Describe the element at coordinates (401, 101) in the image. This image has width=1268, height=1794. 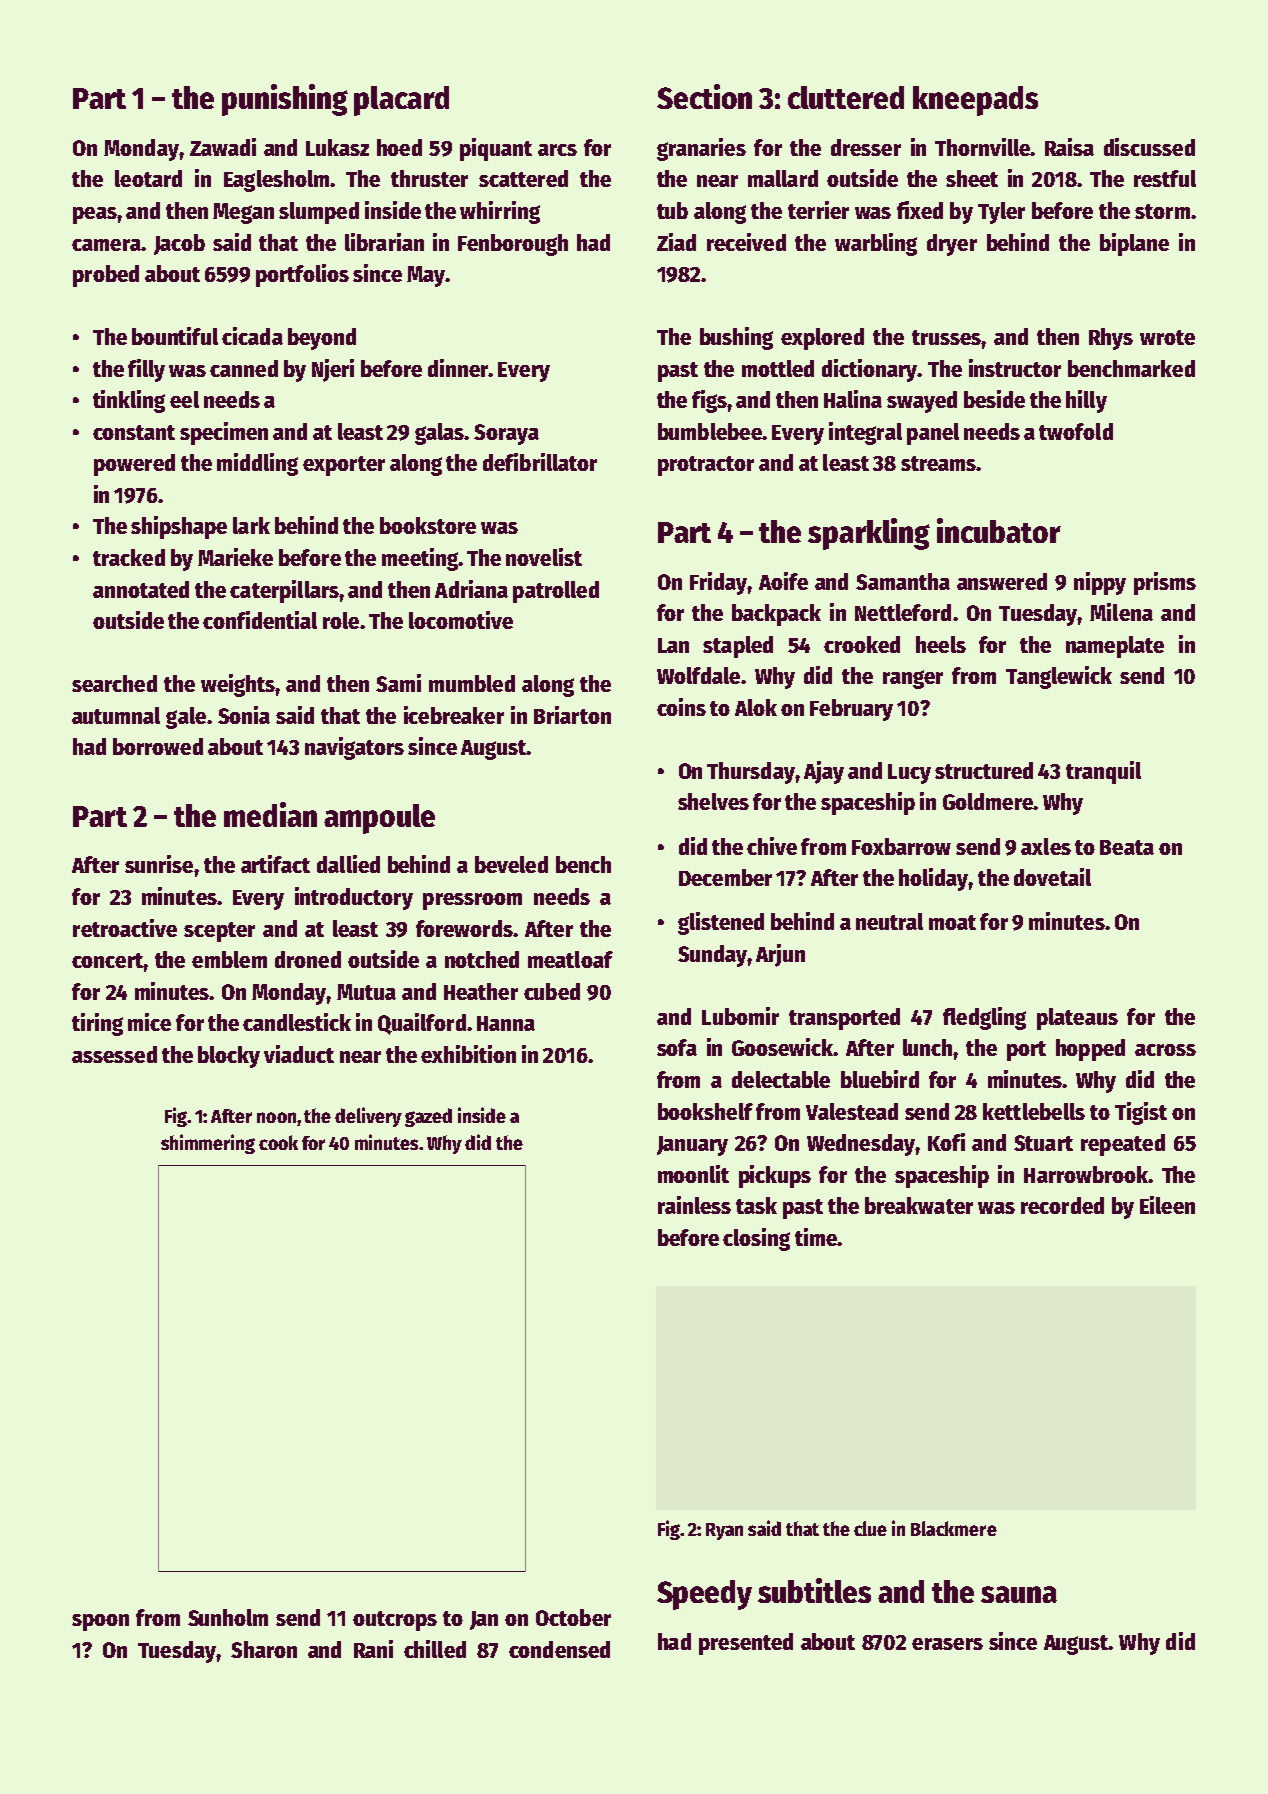
I see `placard` at that location.
